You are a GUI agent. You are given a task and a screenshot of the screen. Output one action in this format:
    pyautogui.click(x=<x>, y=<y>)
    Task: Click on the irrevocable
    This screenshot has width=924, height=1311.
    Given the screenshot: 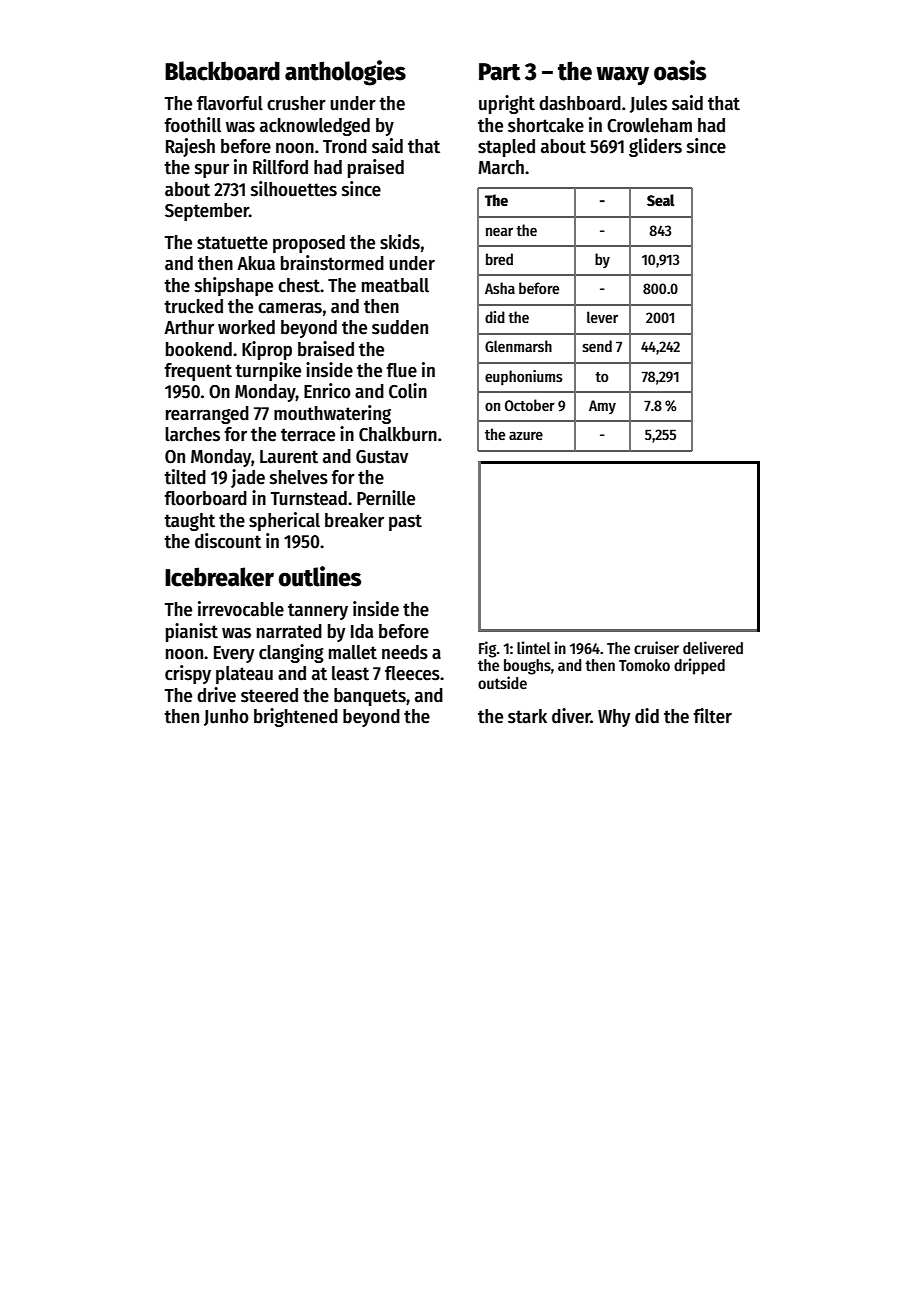 What is the action you would take?
    pyautogui.click(x=241, y=609)
